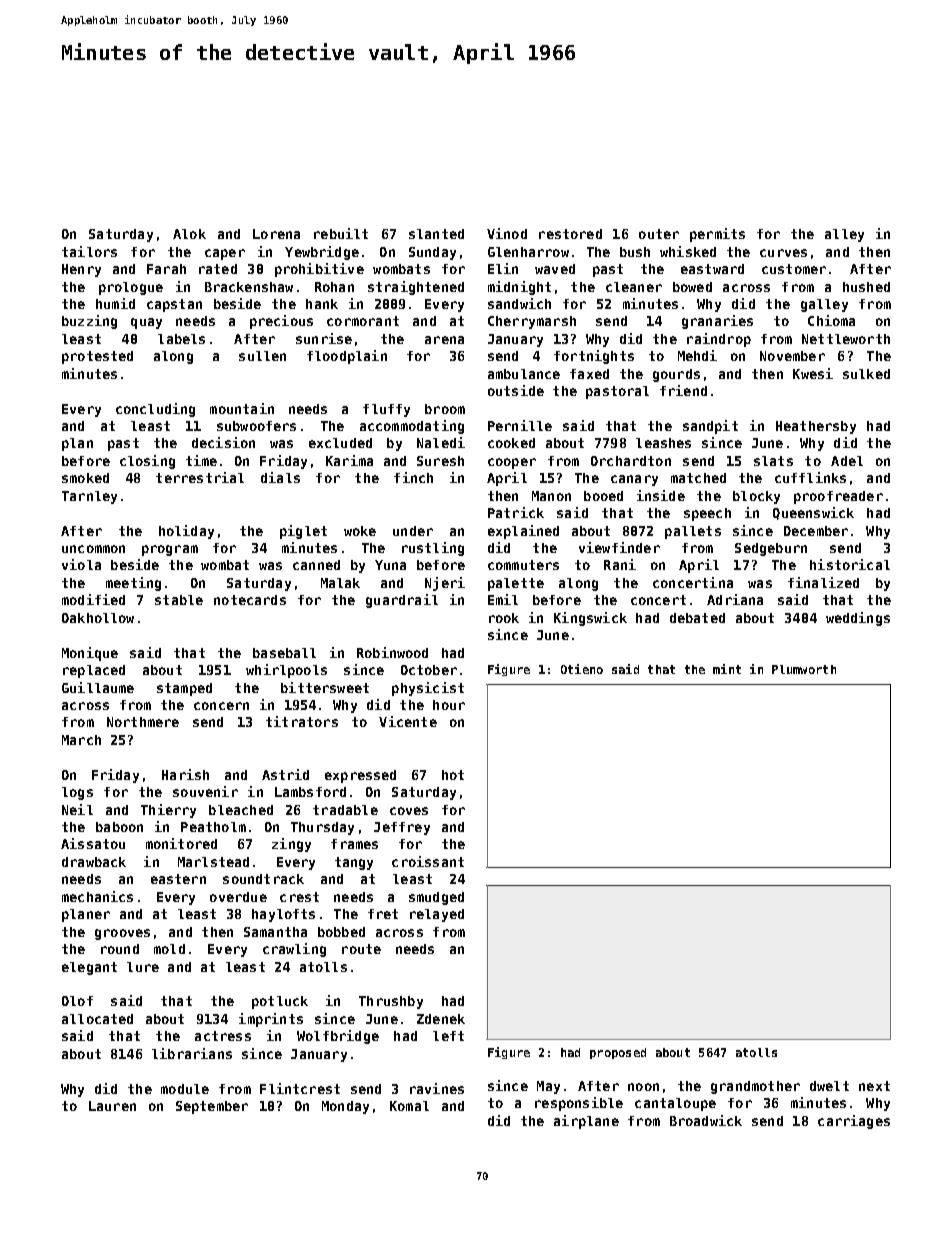 The width and height of the screenshot is (952, 1233). I want to click on whisked, so click(688, 251).
